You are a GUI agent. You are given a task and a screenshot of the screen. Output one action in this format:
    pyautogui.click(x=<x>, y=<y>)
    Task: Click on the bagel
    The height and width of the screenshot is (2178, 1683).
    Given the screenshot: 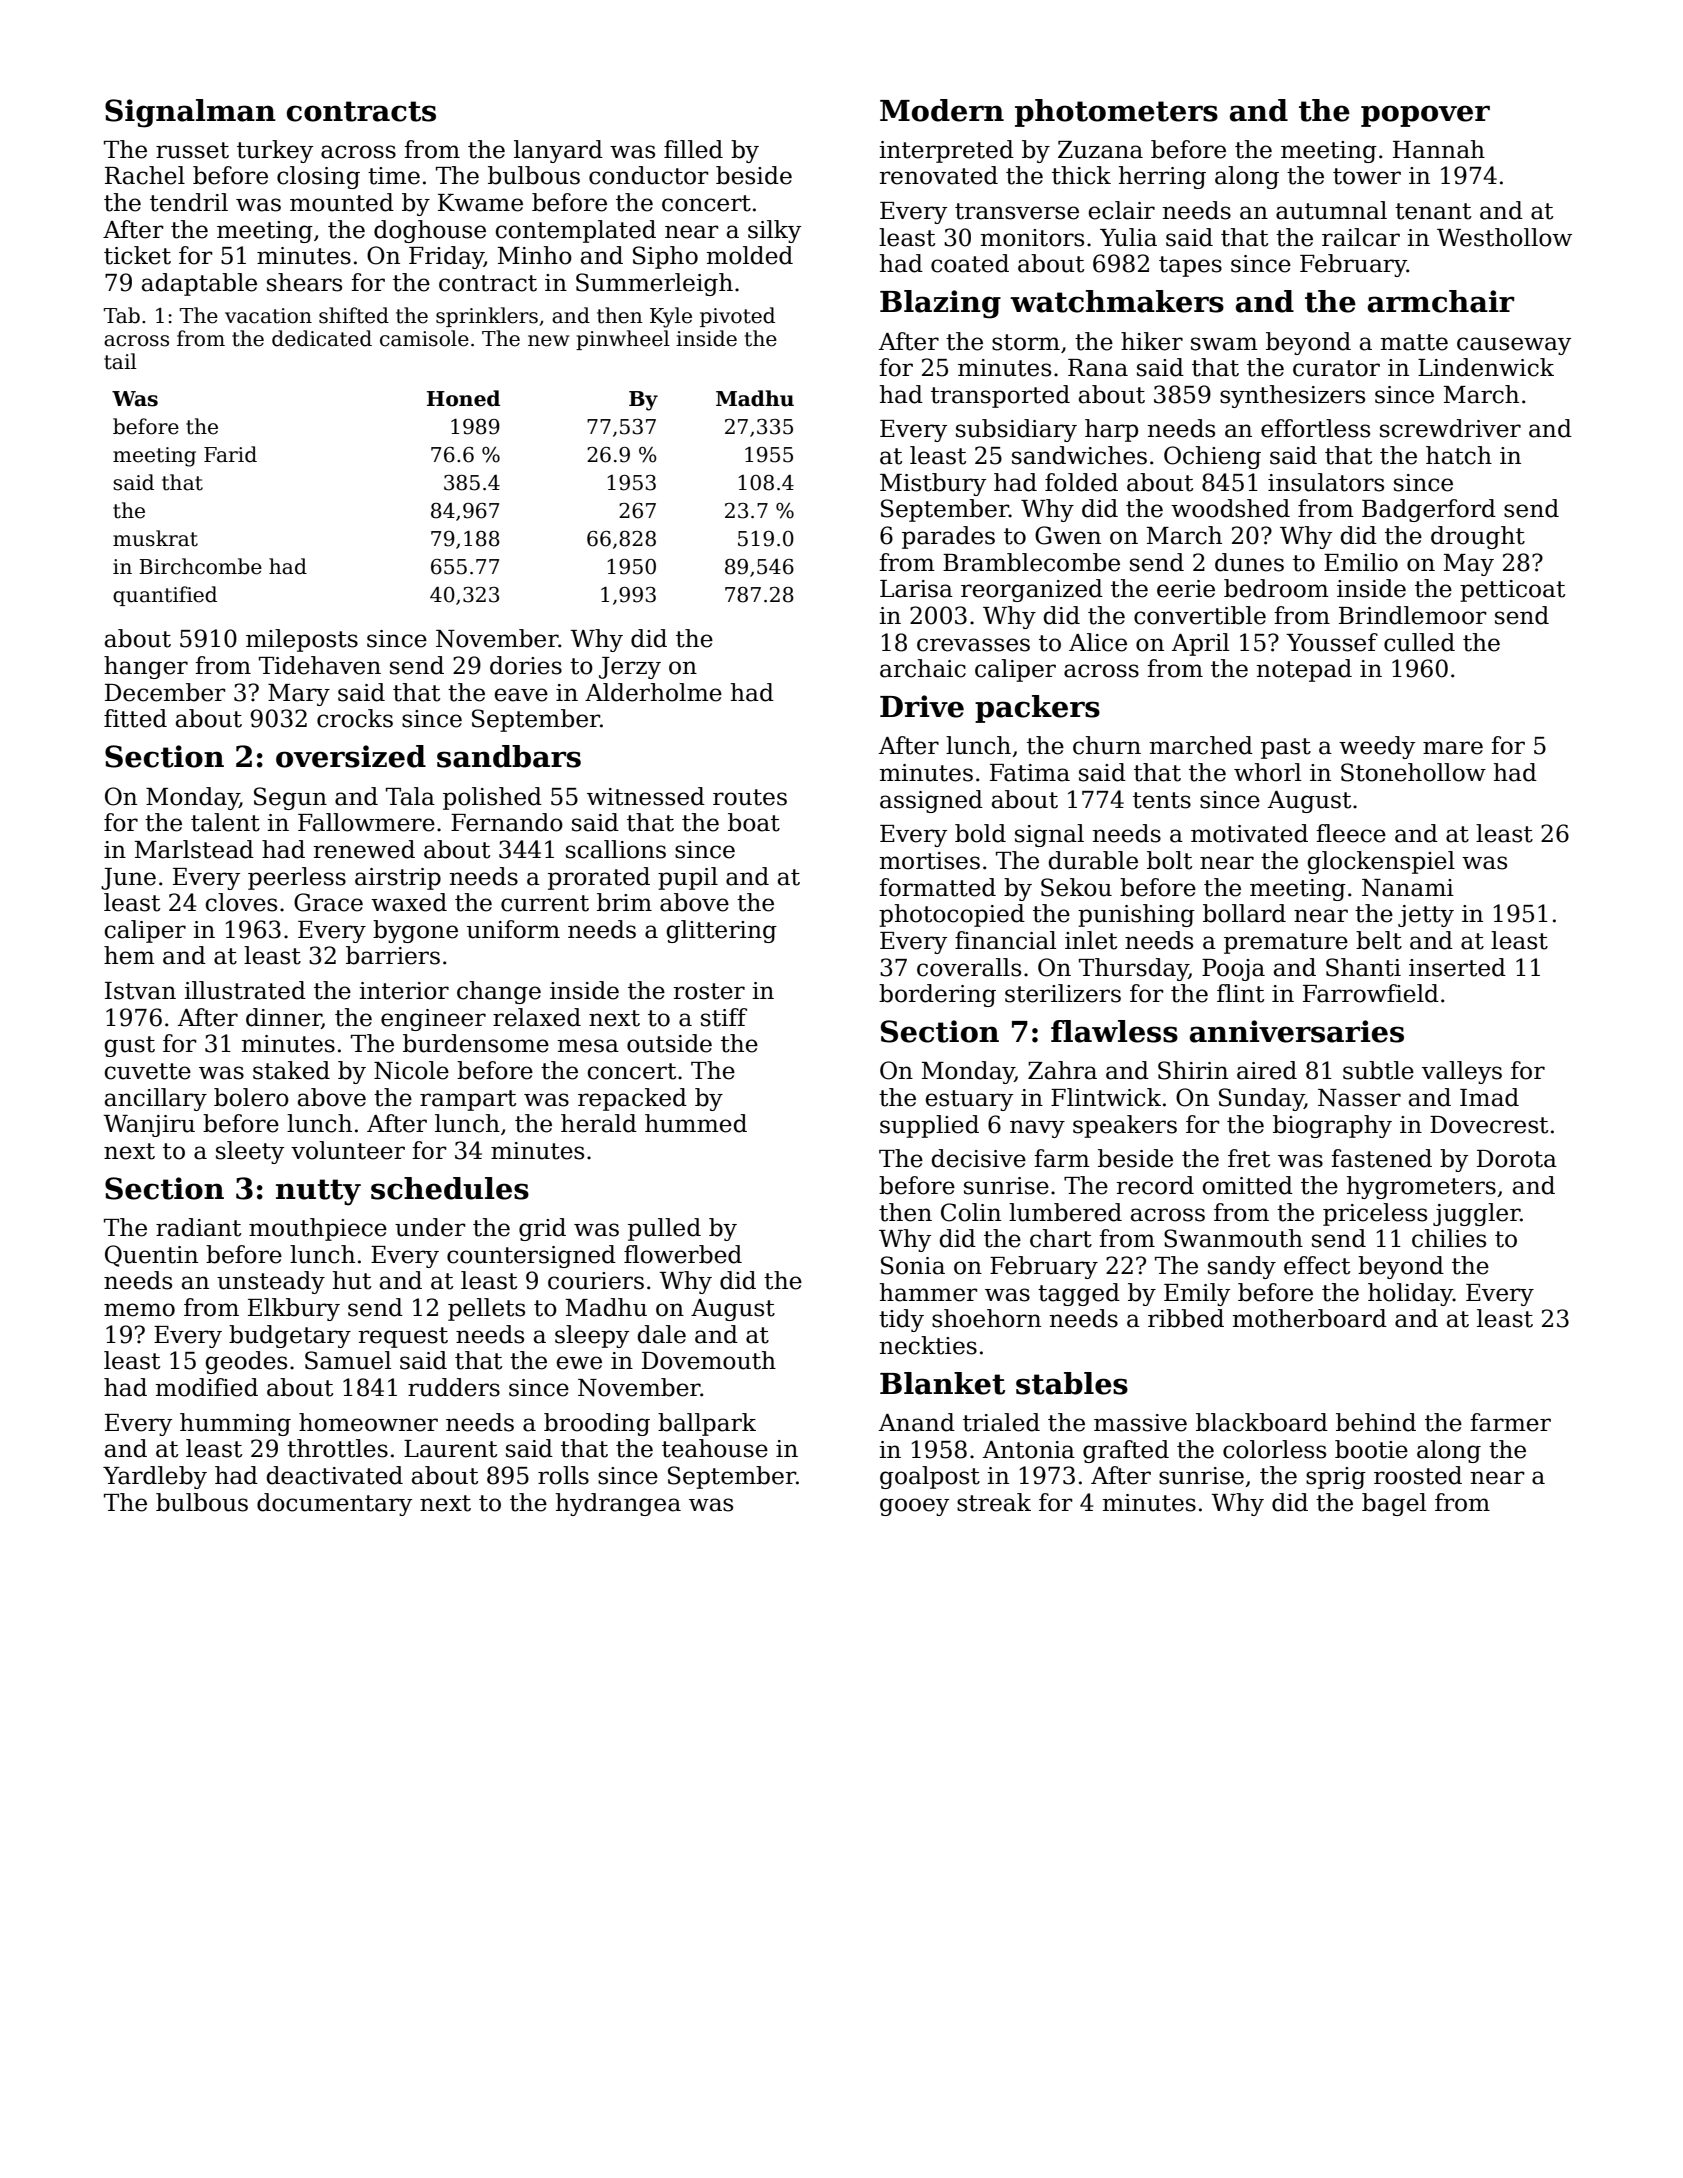 What is the action you would take?
    pyautogui.click(x=1394, y=1504)
